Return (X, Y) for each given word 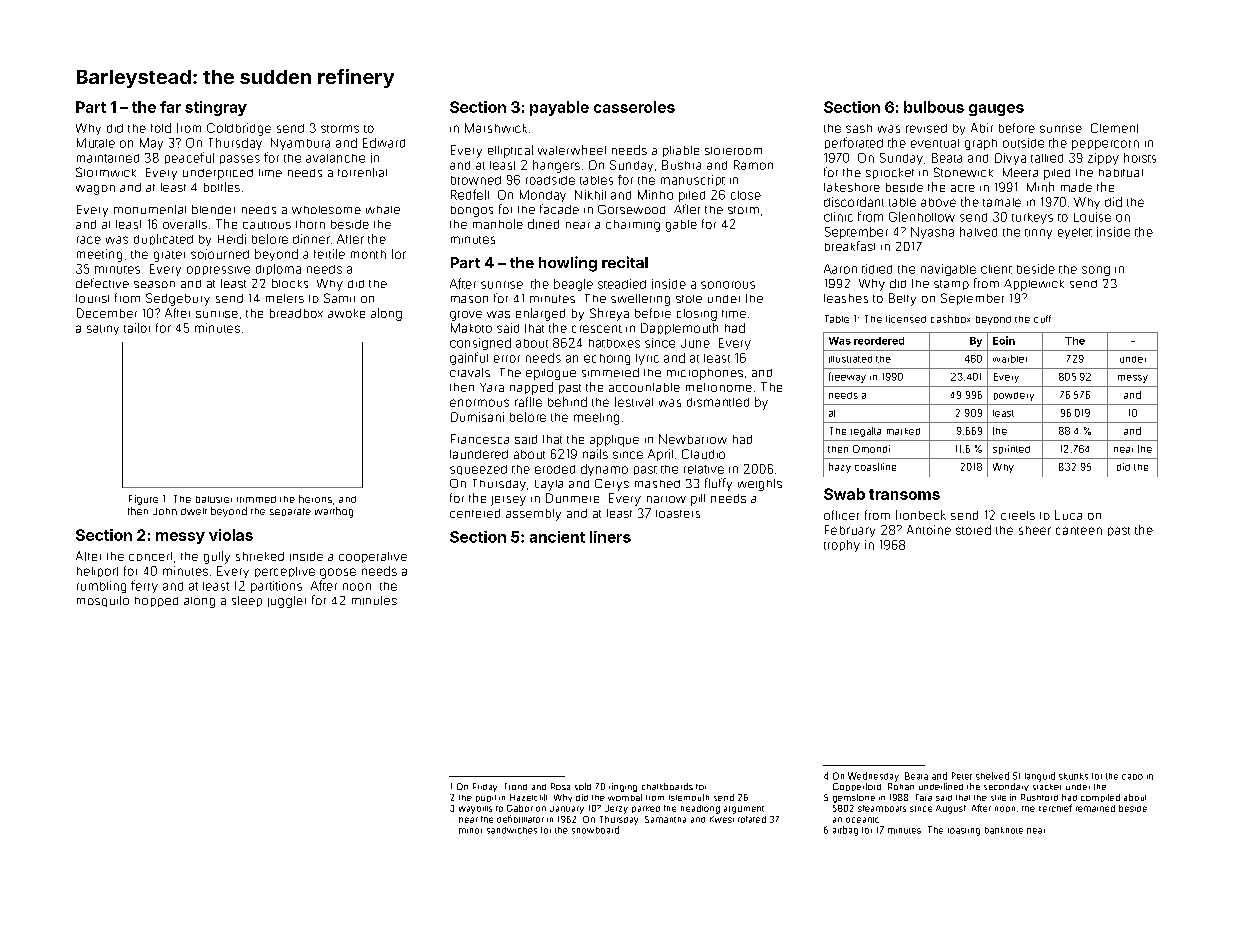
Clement (1114, 128)
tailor (137, 328)
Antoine (929, 530)
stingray (216, 108)
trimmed (256, 499)
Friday (485, 787)
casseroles (634, 107)
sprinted (1011, 449)
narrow (666, 499)
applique (614, 441)
